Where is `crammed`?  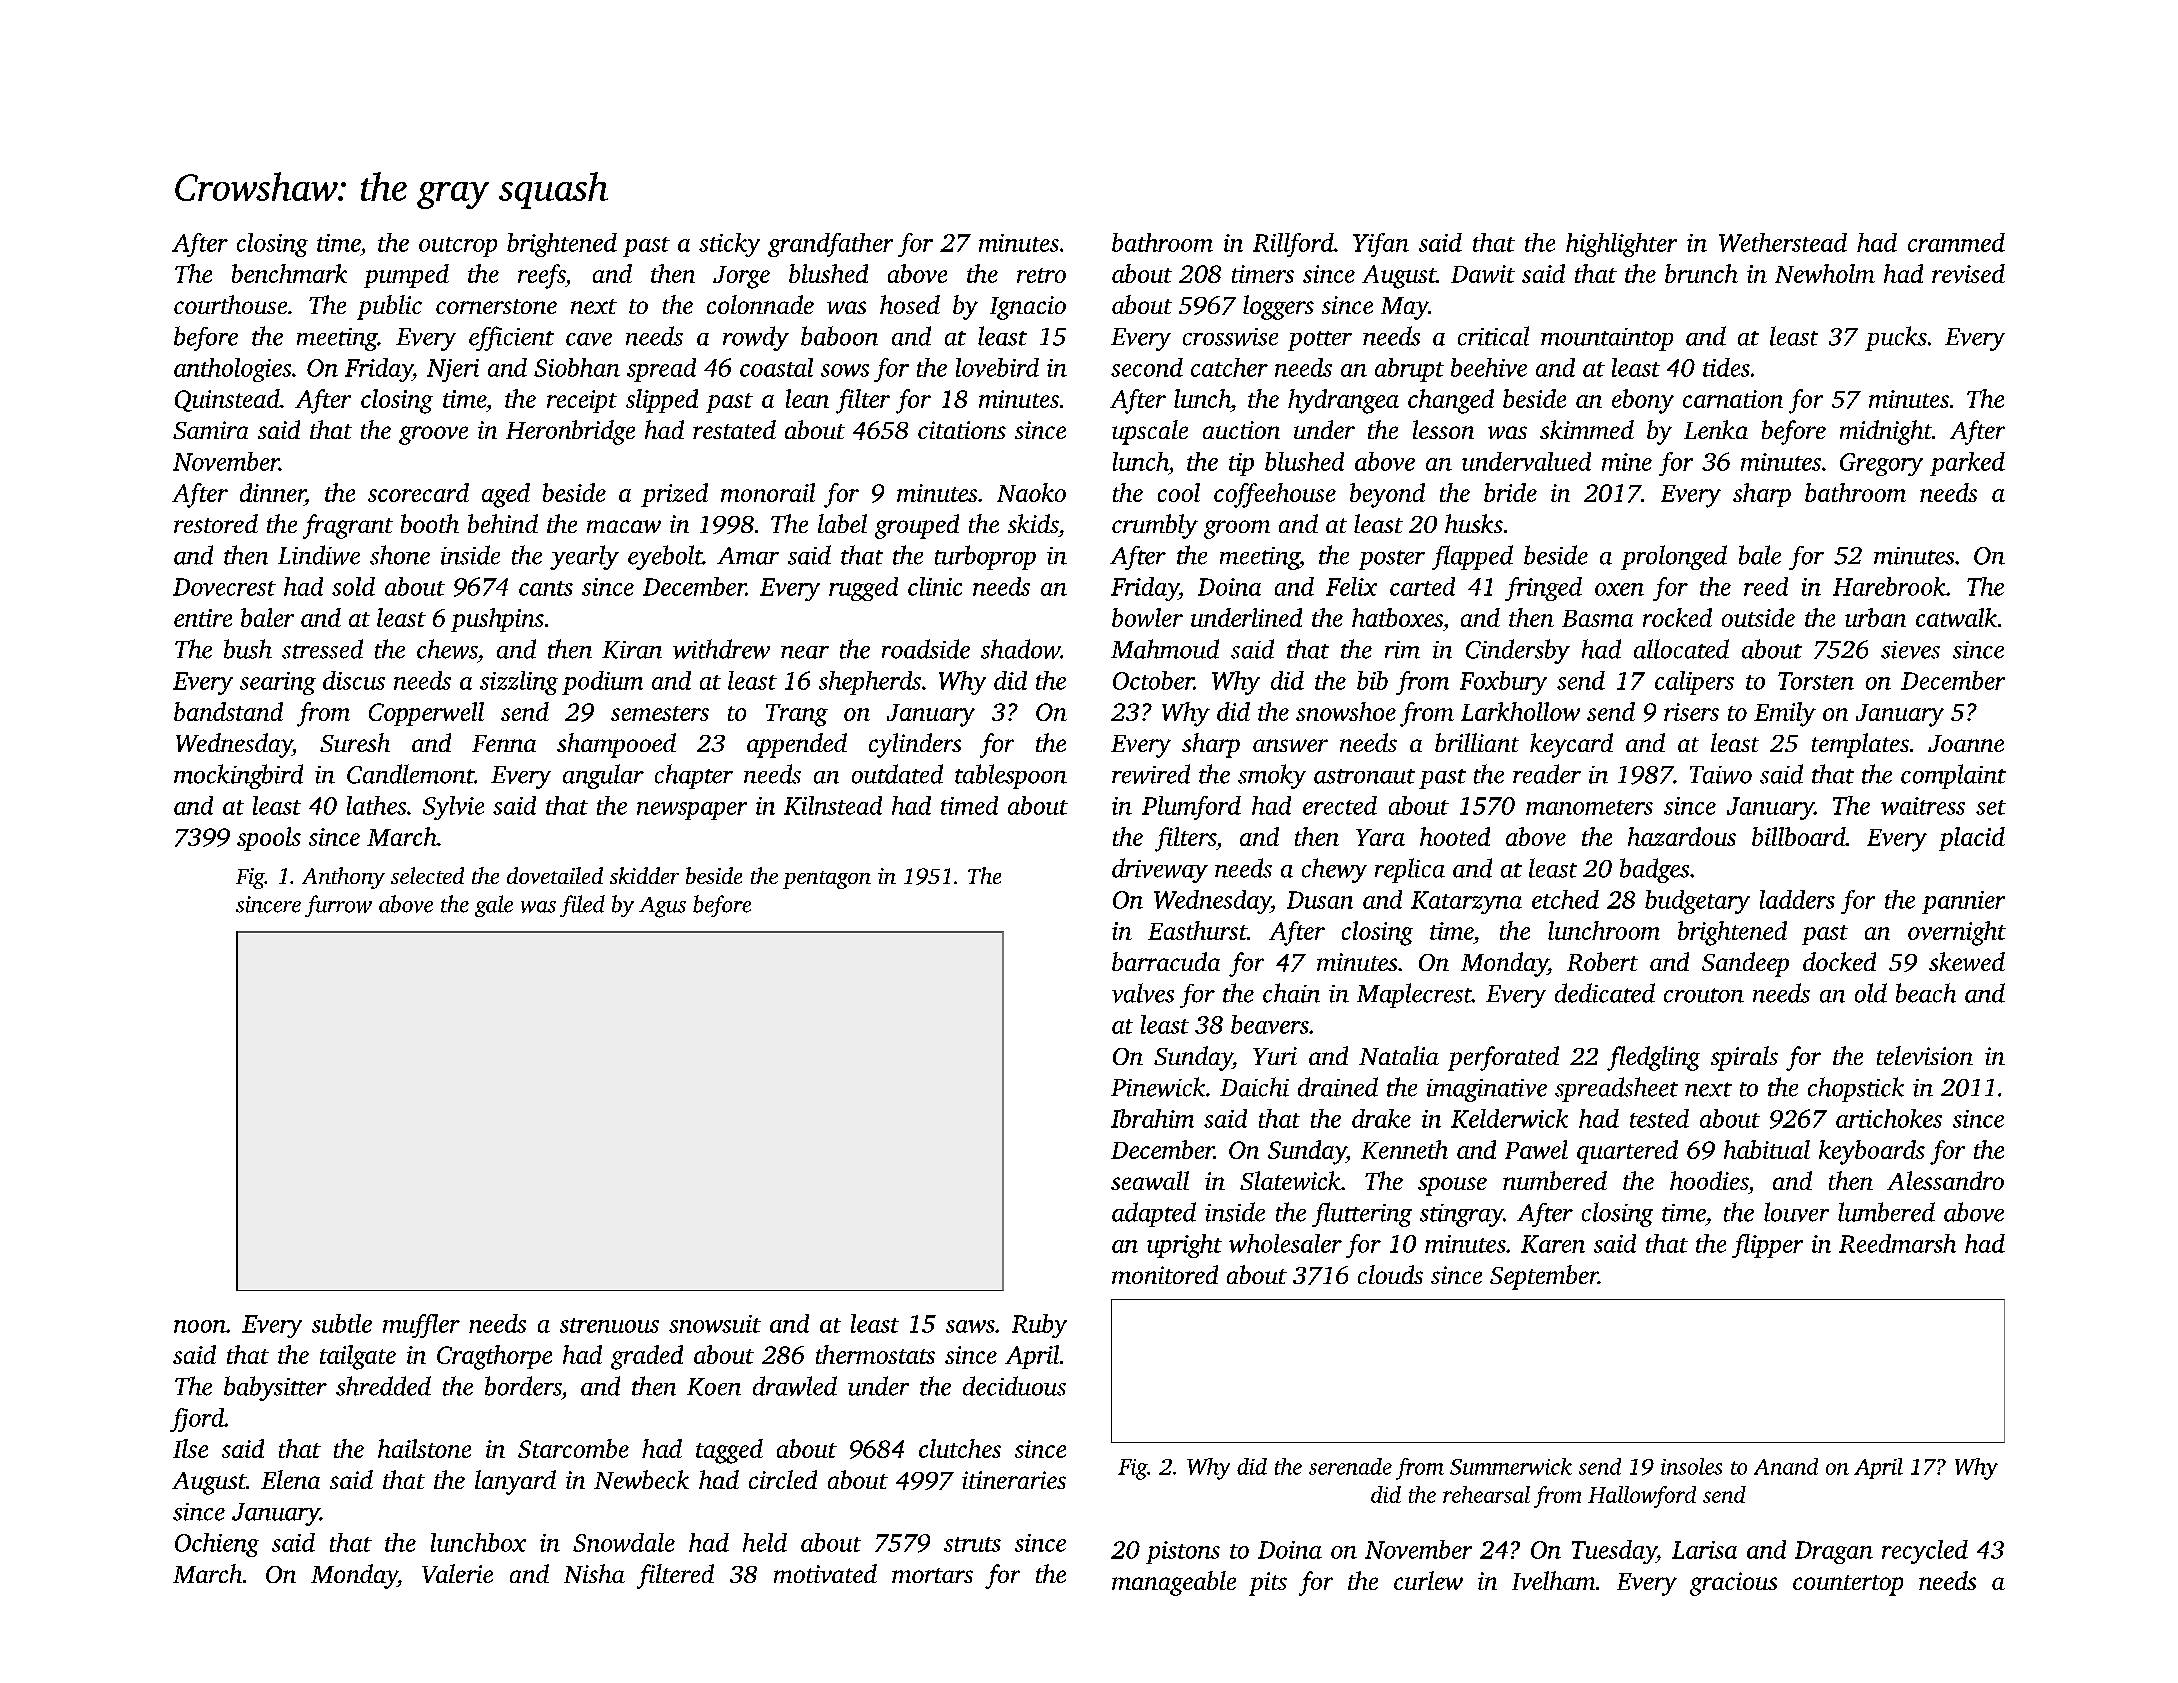 crammed is located at coordinates (1956, 242).
